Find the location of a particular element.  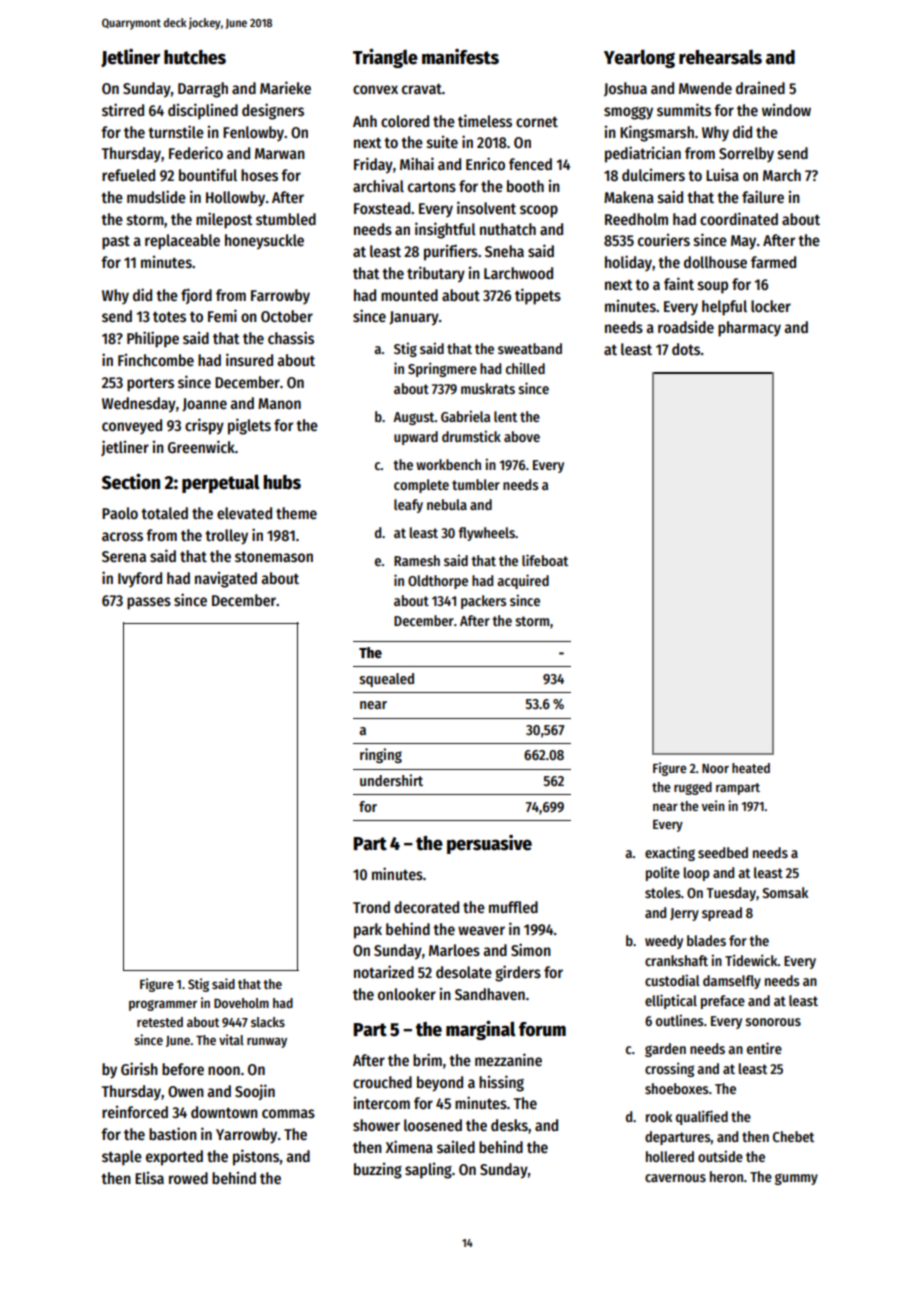

cavernous is located at coordinates (675, 1178).
